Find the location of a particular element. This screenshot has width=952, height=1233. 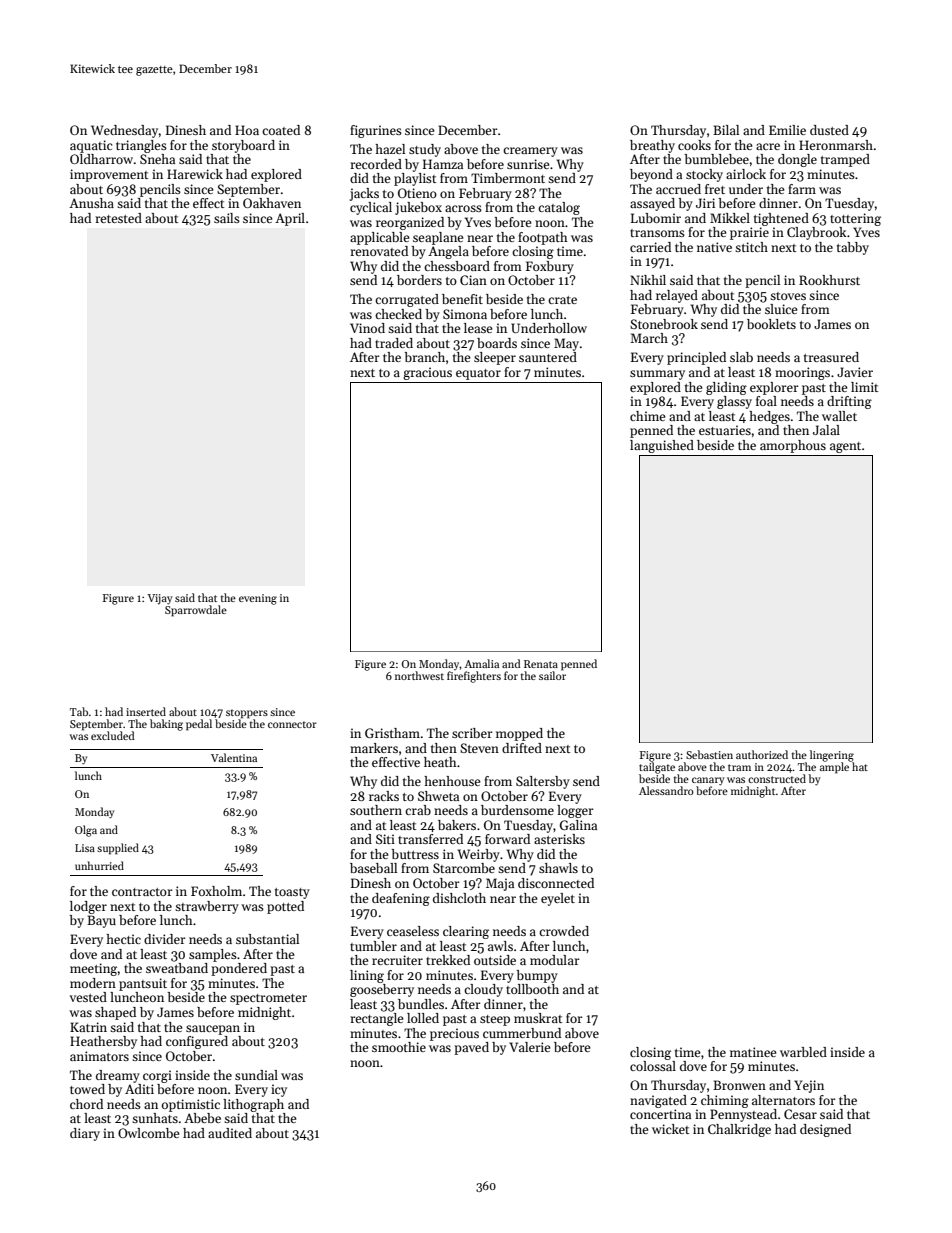

diary is located at coordinates (85, 1134).
